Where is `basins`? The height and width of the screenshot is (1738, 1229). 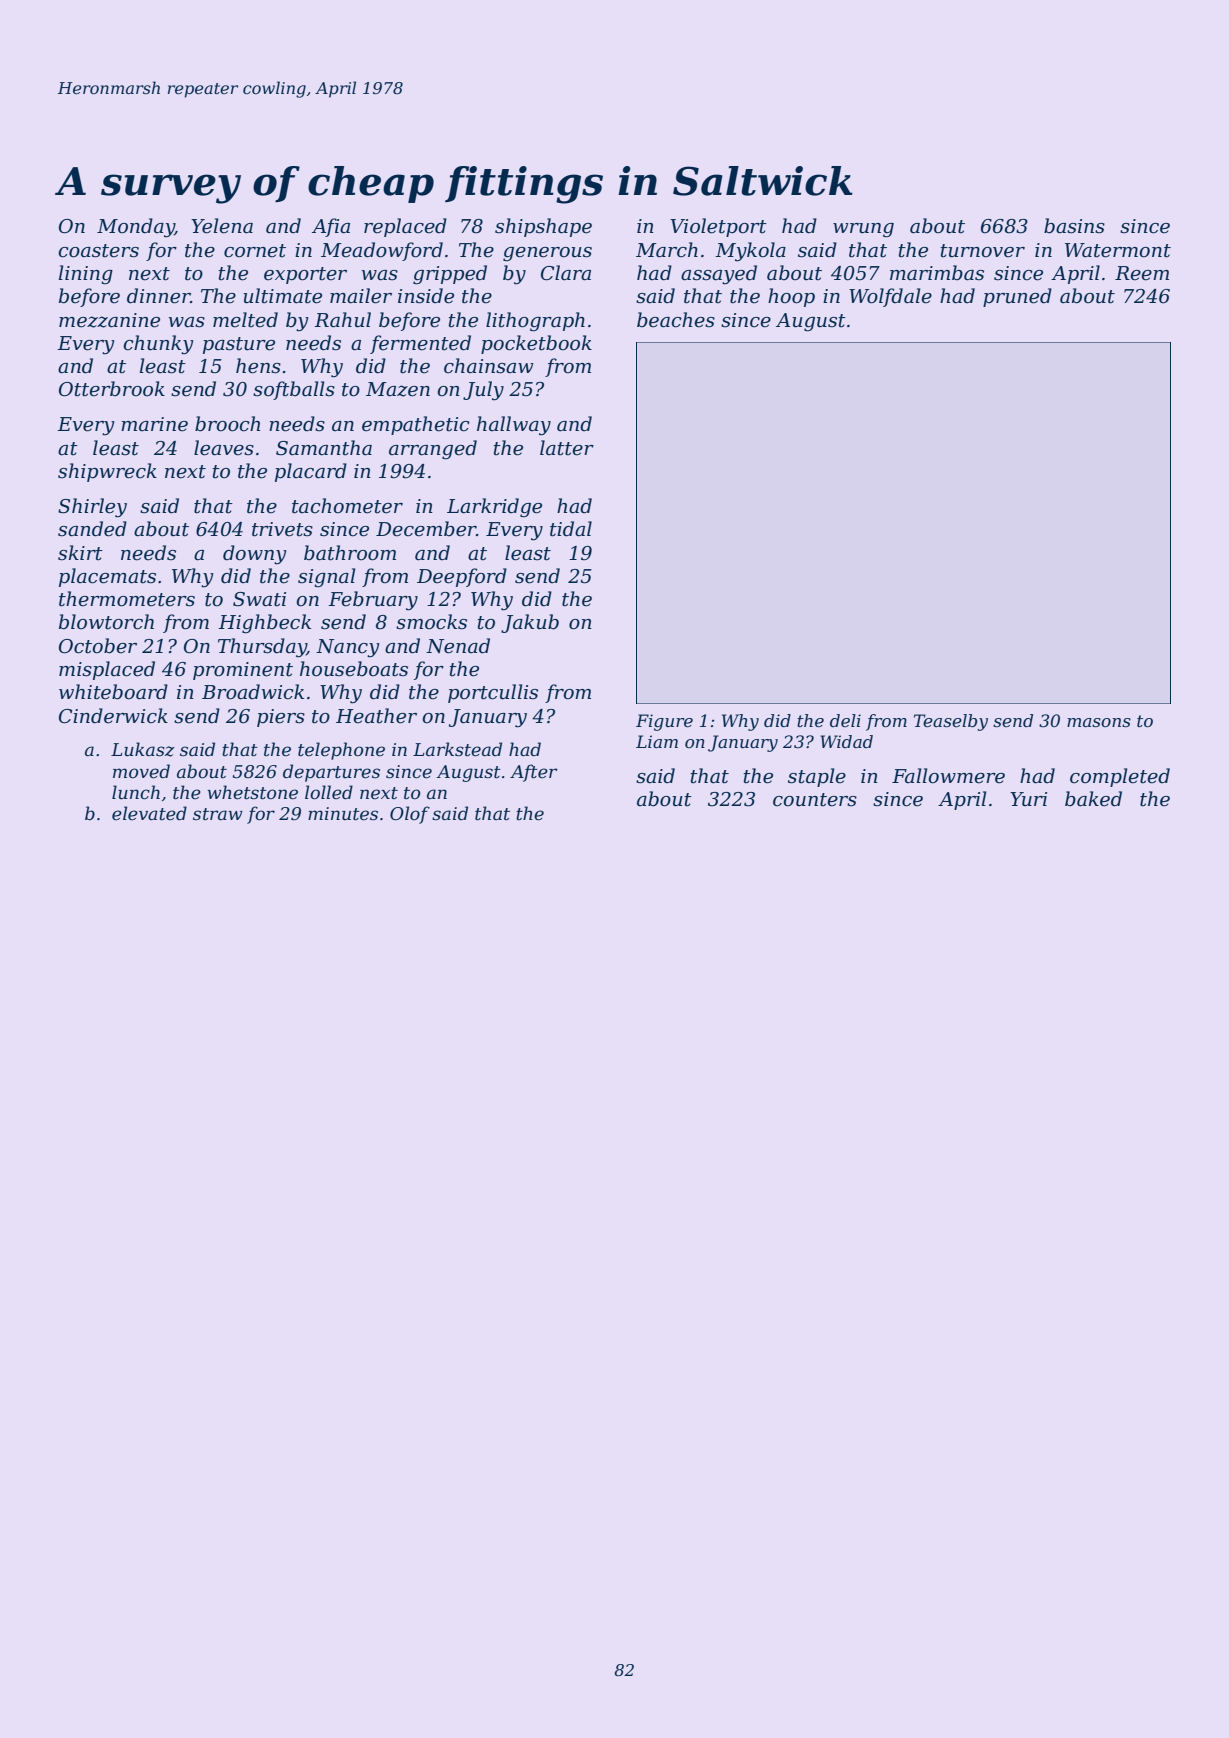 basins is located at coordinates (1074, 226).
